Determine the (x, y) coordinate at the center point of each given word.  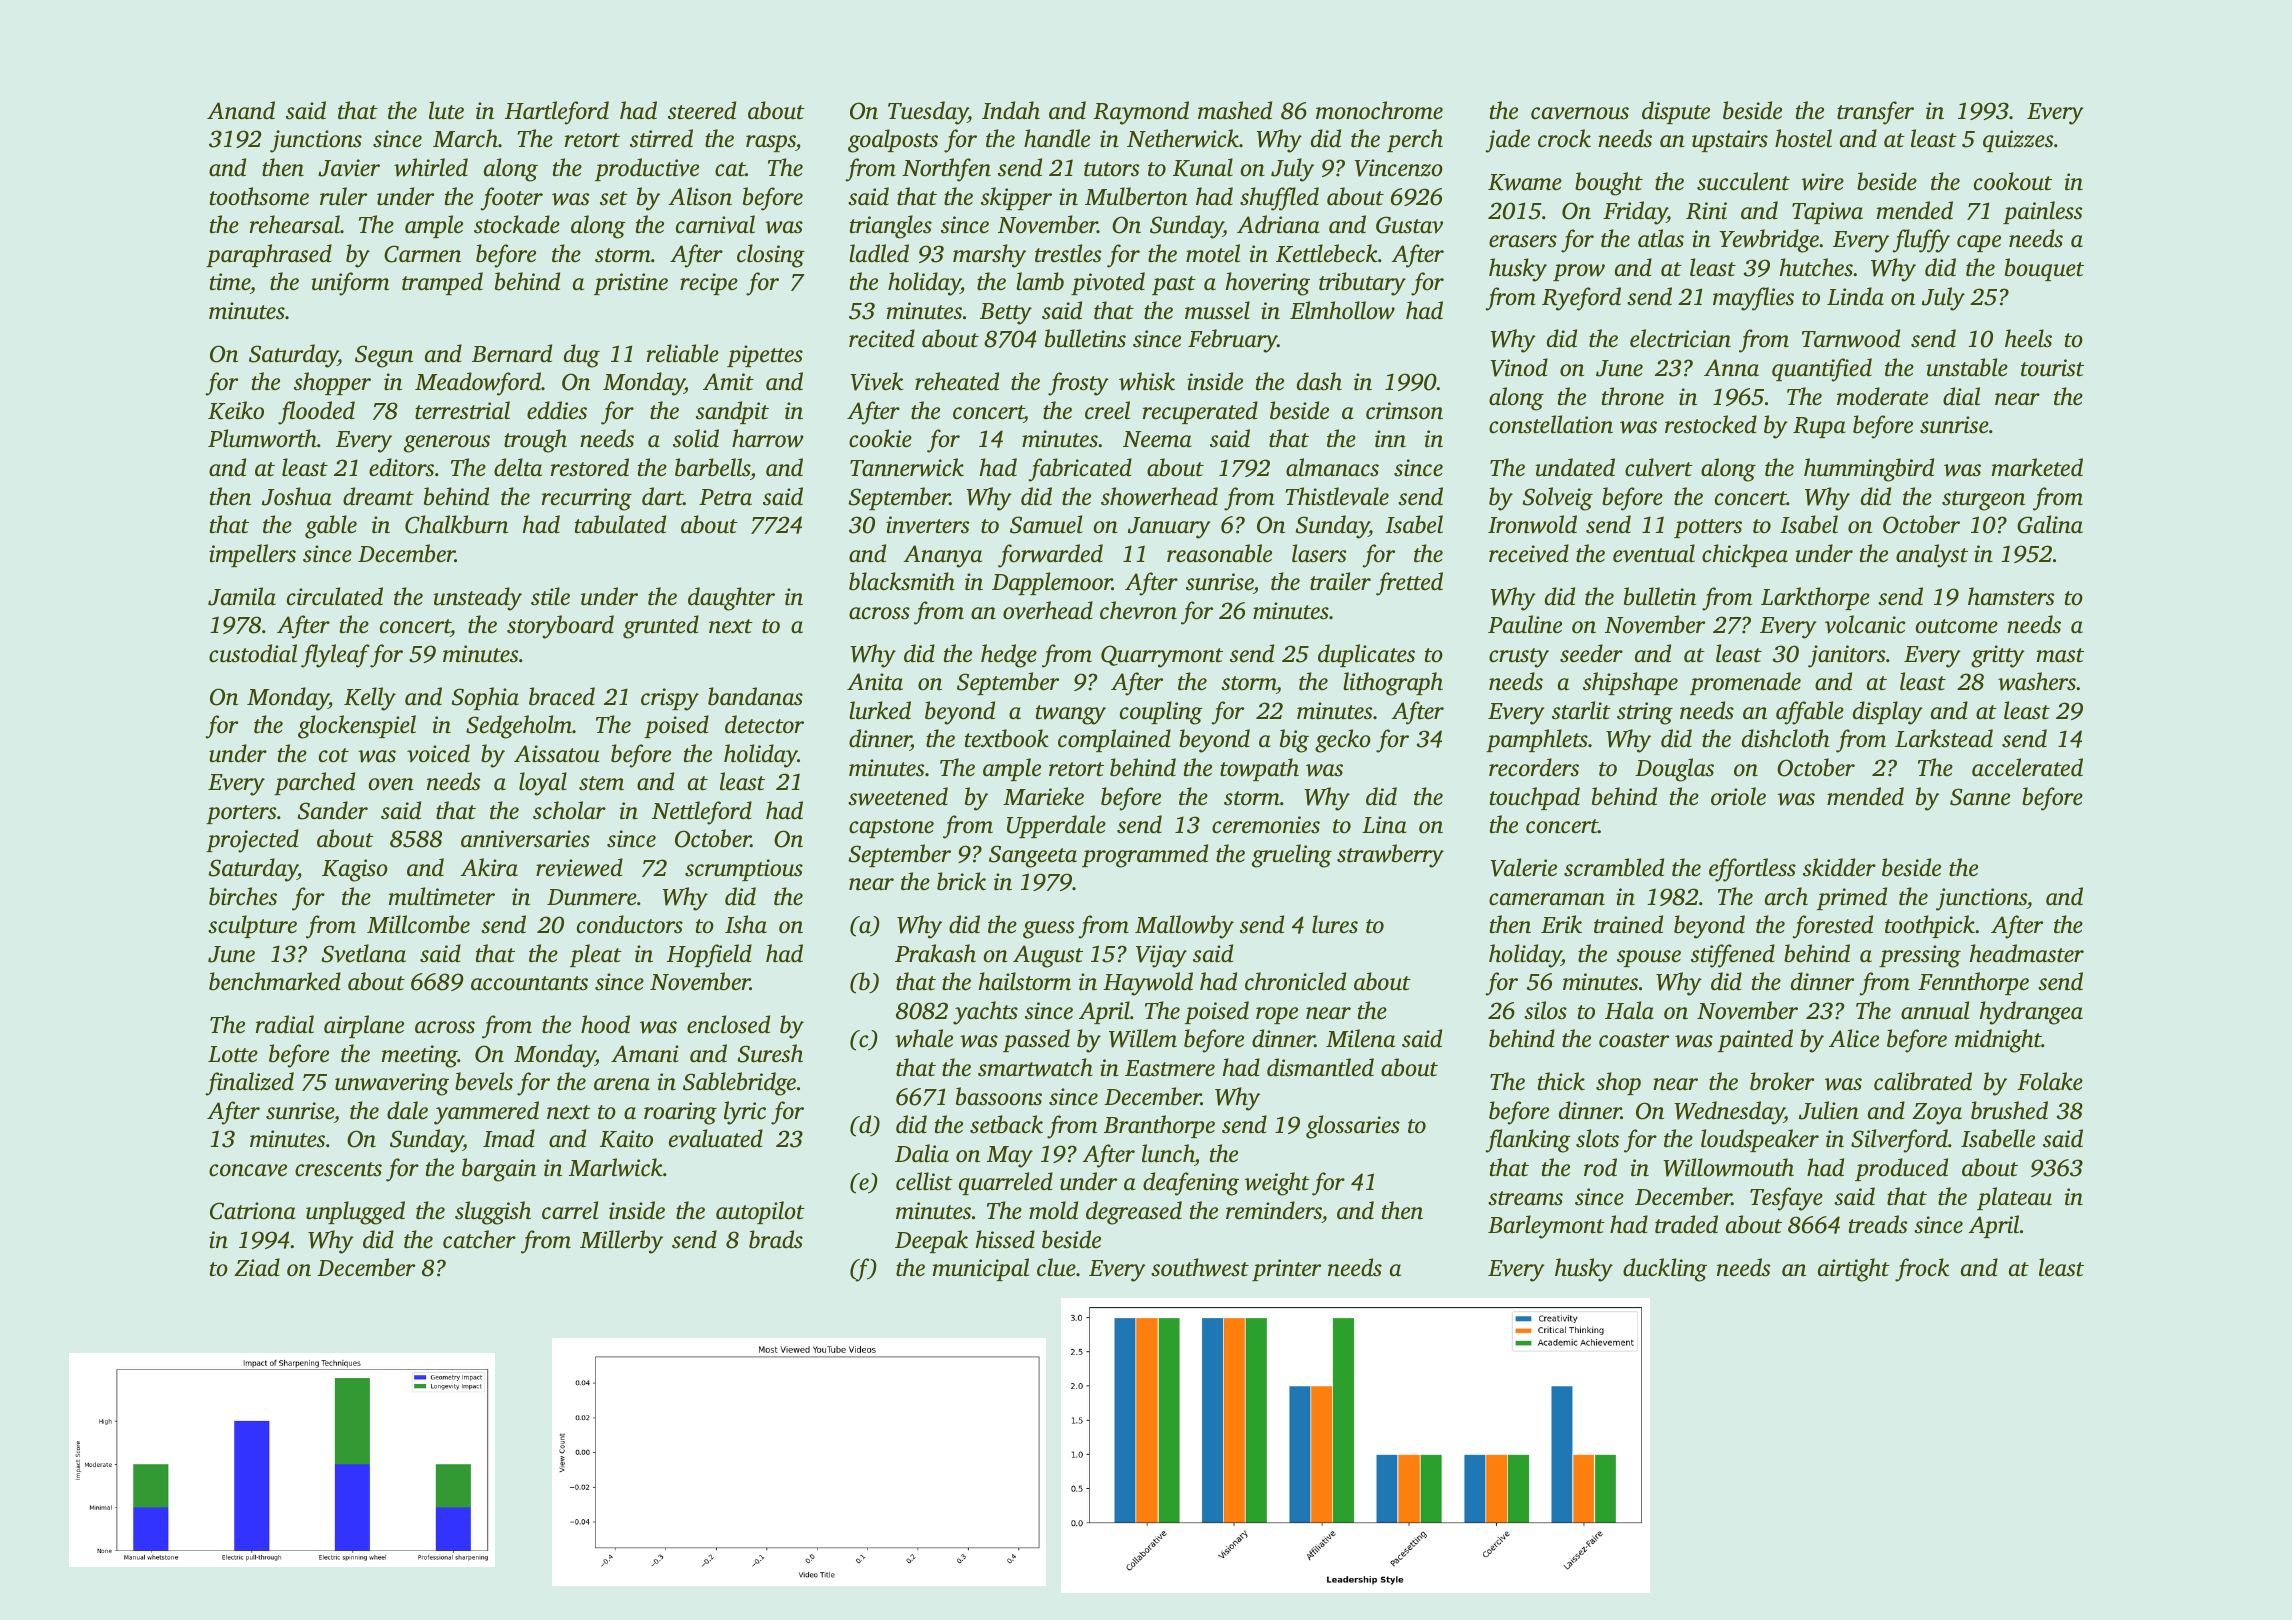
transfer (1875, 113)
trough (535, 441)
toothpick (1930, 926)
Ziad (257, 1267)
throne (1633, 396)
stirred (661, 138)
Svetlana (364, 953)
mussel (1217, 310)
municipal (981, 1269)
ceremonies (1266, 825)
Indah (1011, 110)
